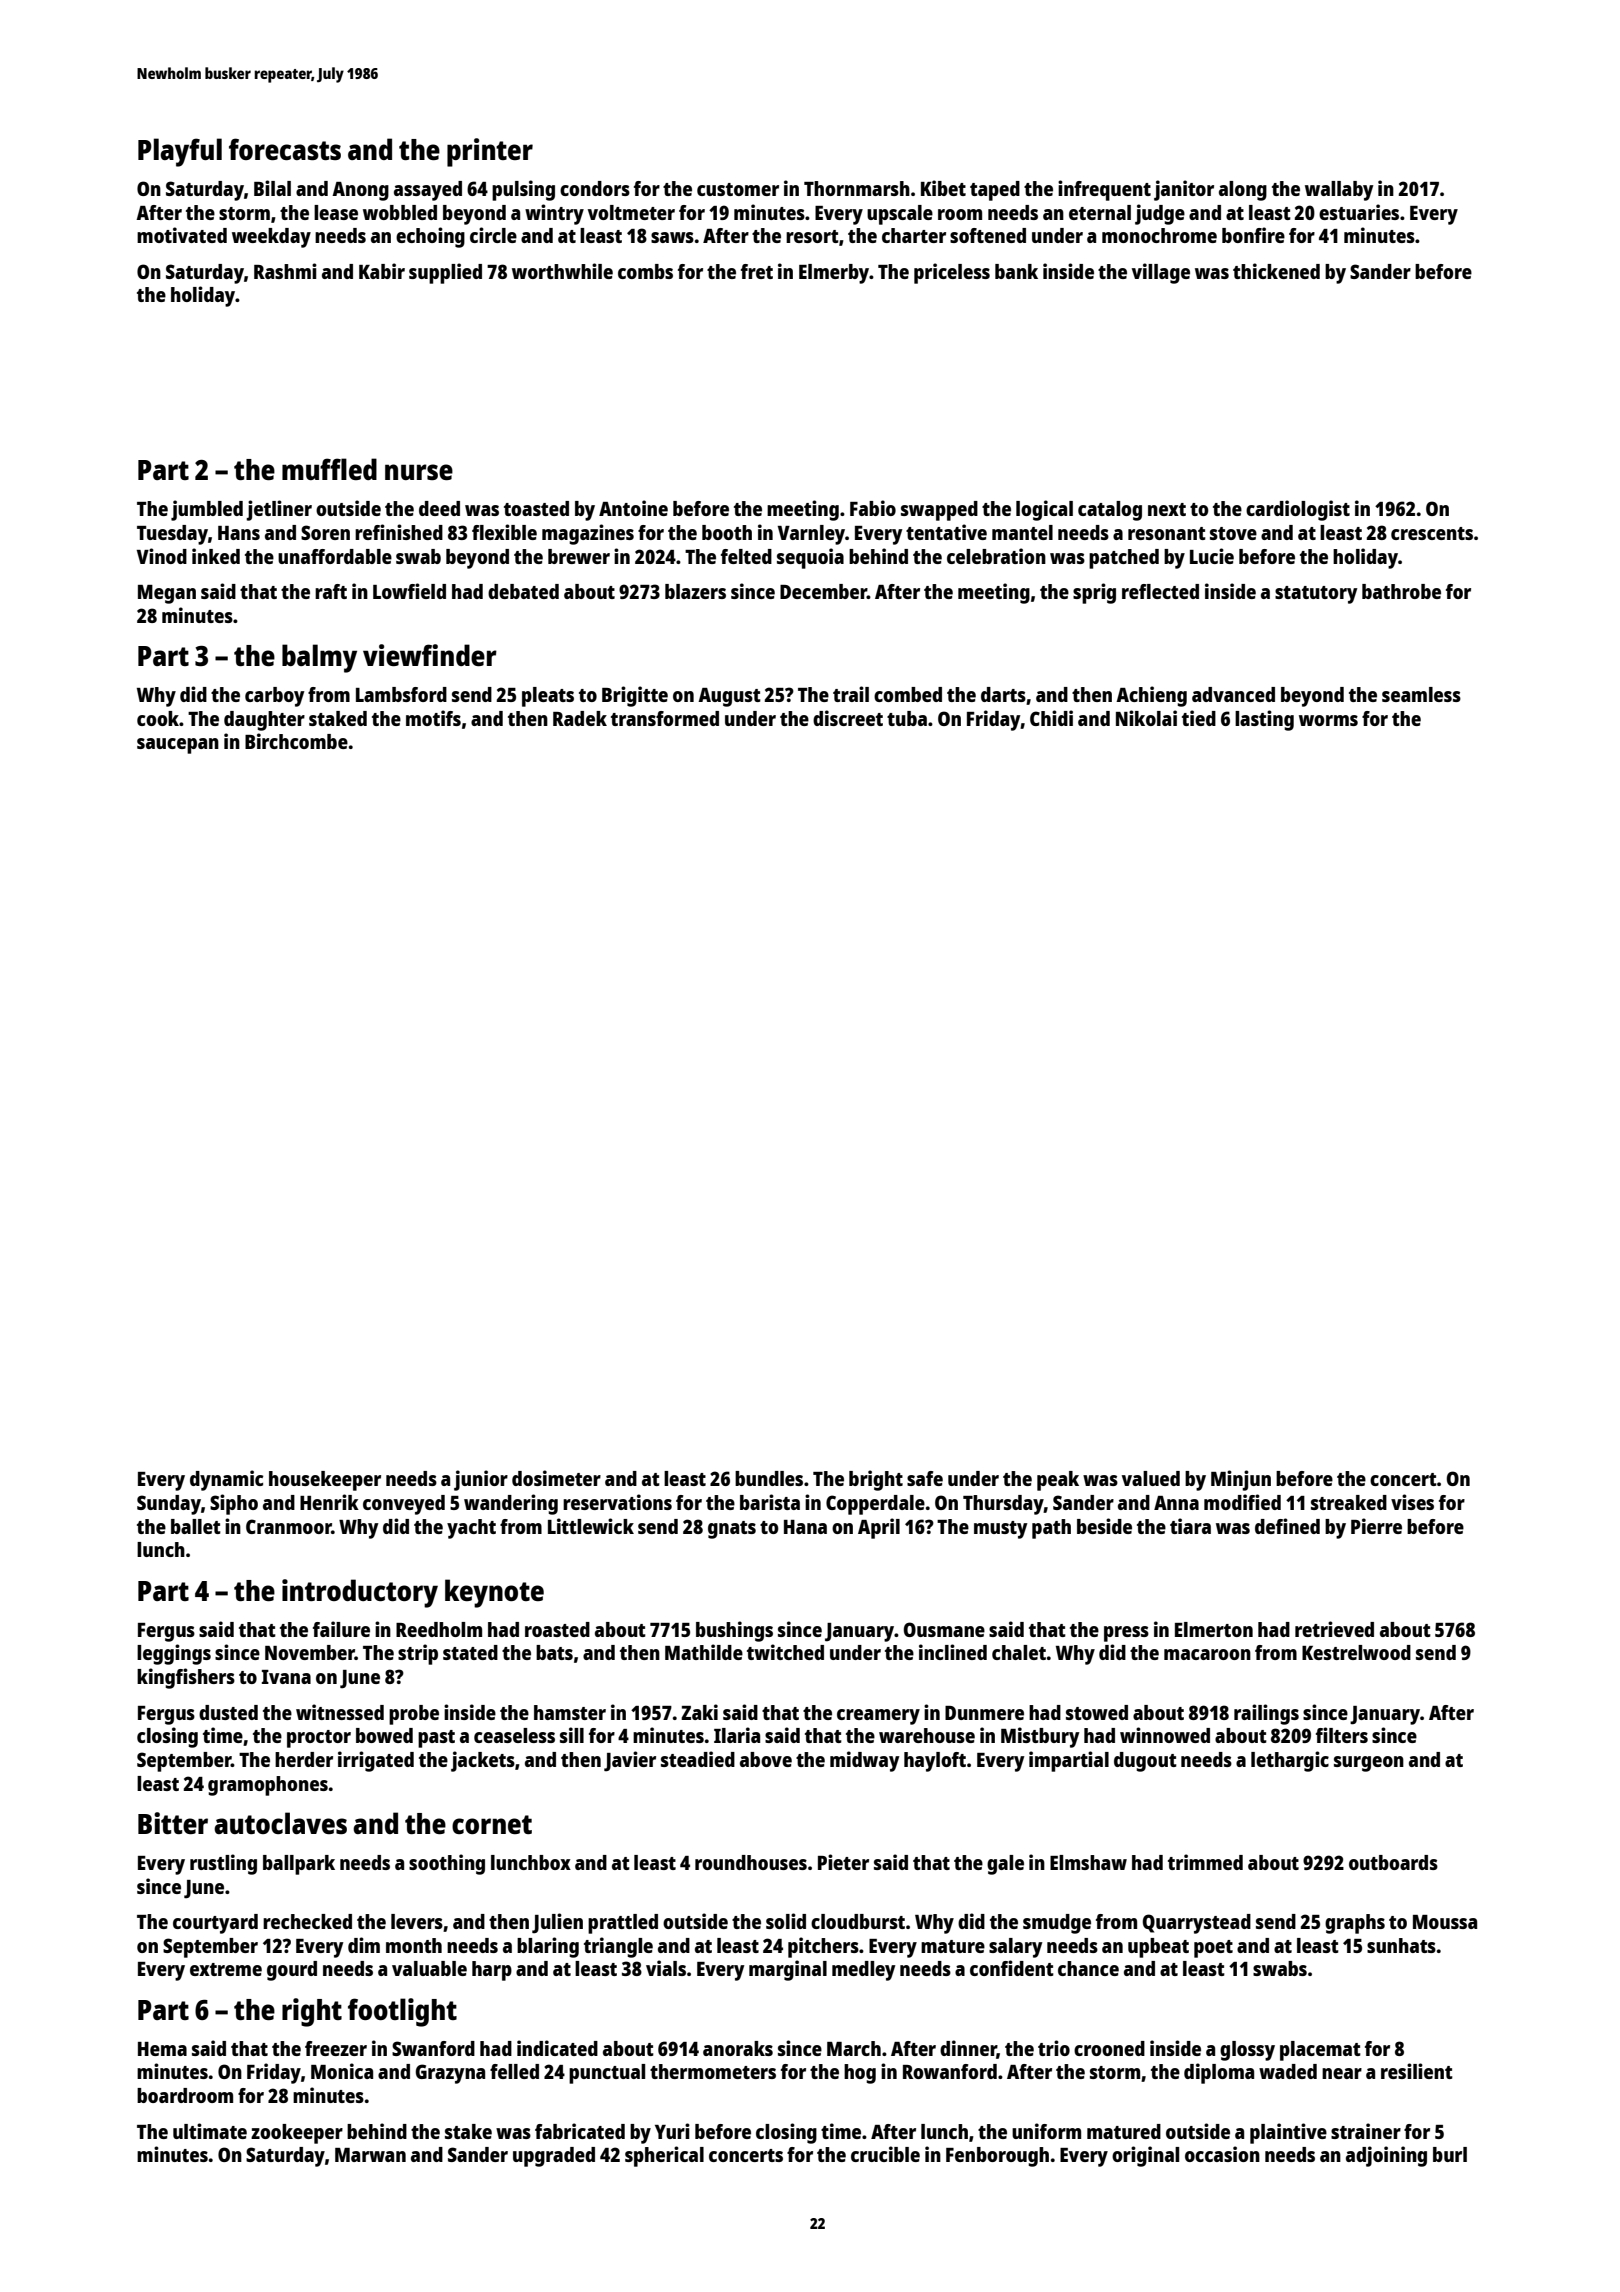 Image resolution: width=1620 pixels, height=2292 pixels. What do you see at coordinates (370, 2155) in the image?
I see `Marwan` at bounding box center [370, 2155].
